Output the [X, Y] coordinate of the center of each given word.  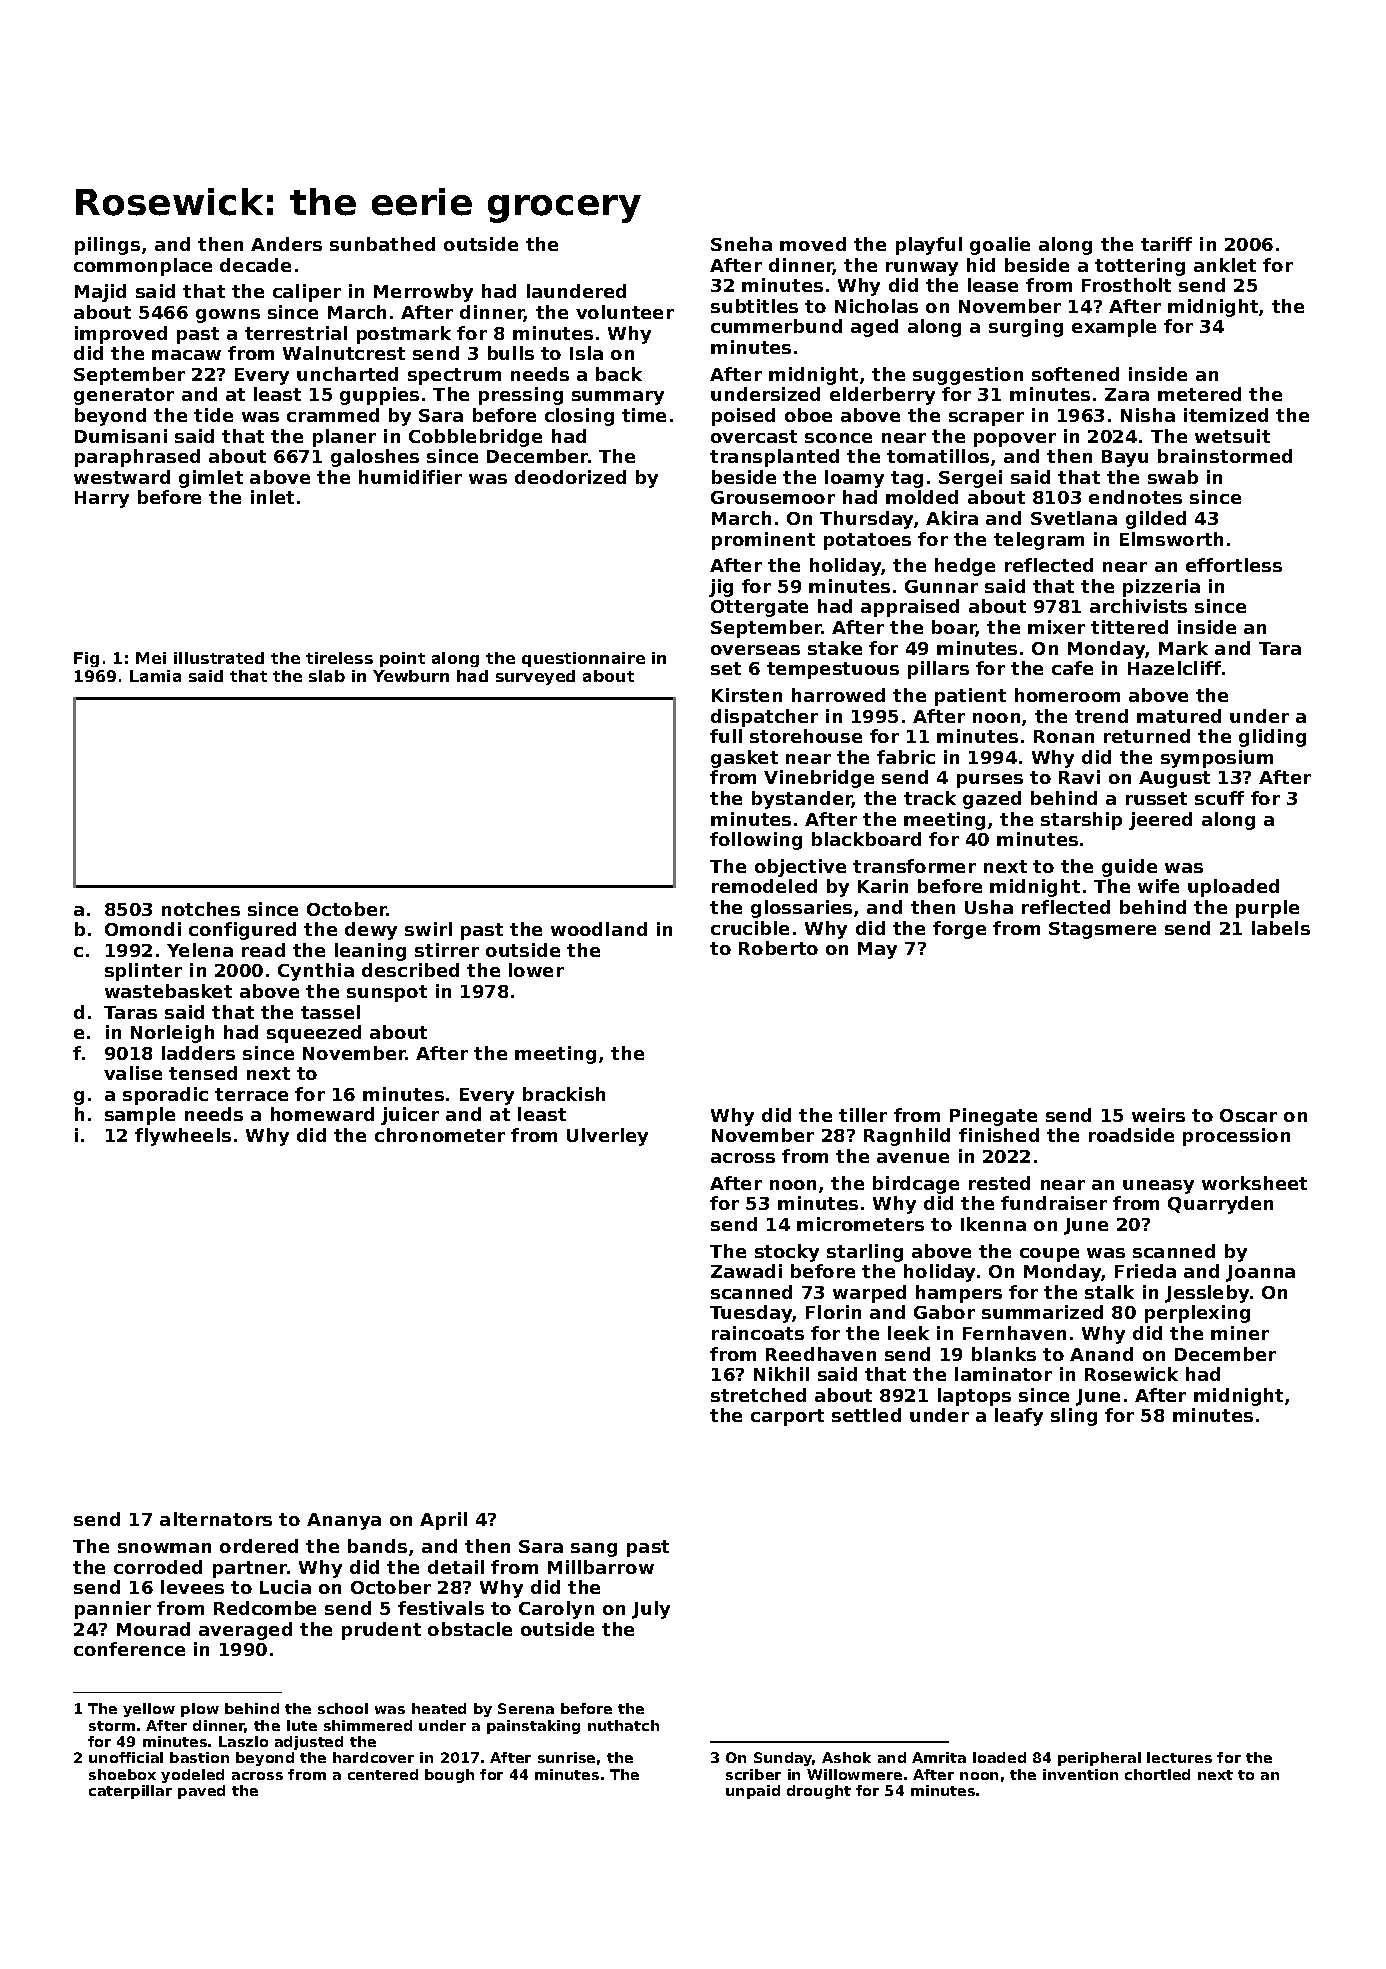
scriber [753, 1774]
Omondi [143, 929]
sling [1074, 1417]
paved [201, 1792]
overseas [755, 650]
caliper [307, 293]
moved [813, 244]
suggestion [968, 376]
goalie [1000, 246]
